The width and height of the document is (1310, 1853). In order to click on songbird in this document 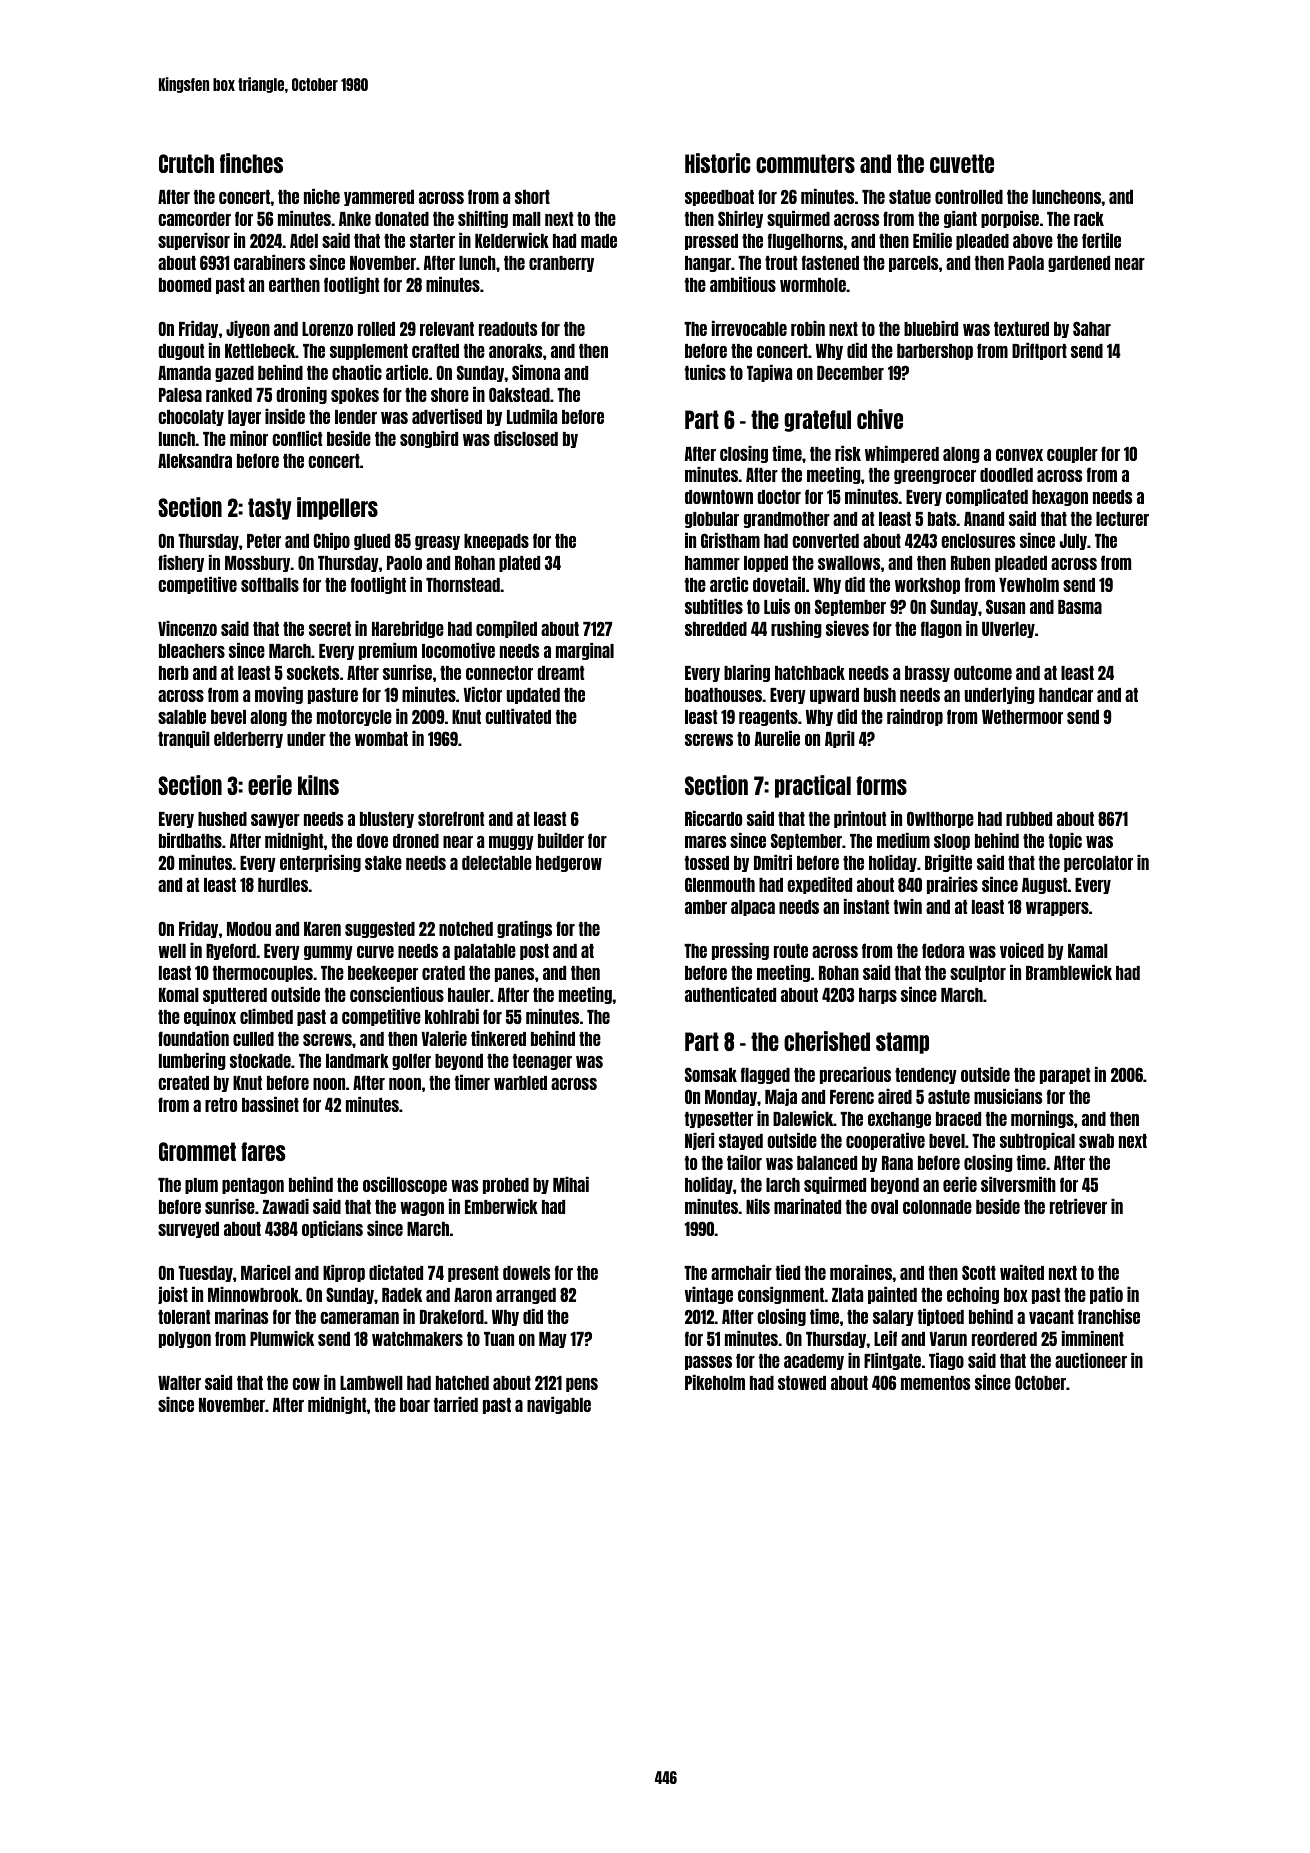, I will do `click(429, 439)`.
